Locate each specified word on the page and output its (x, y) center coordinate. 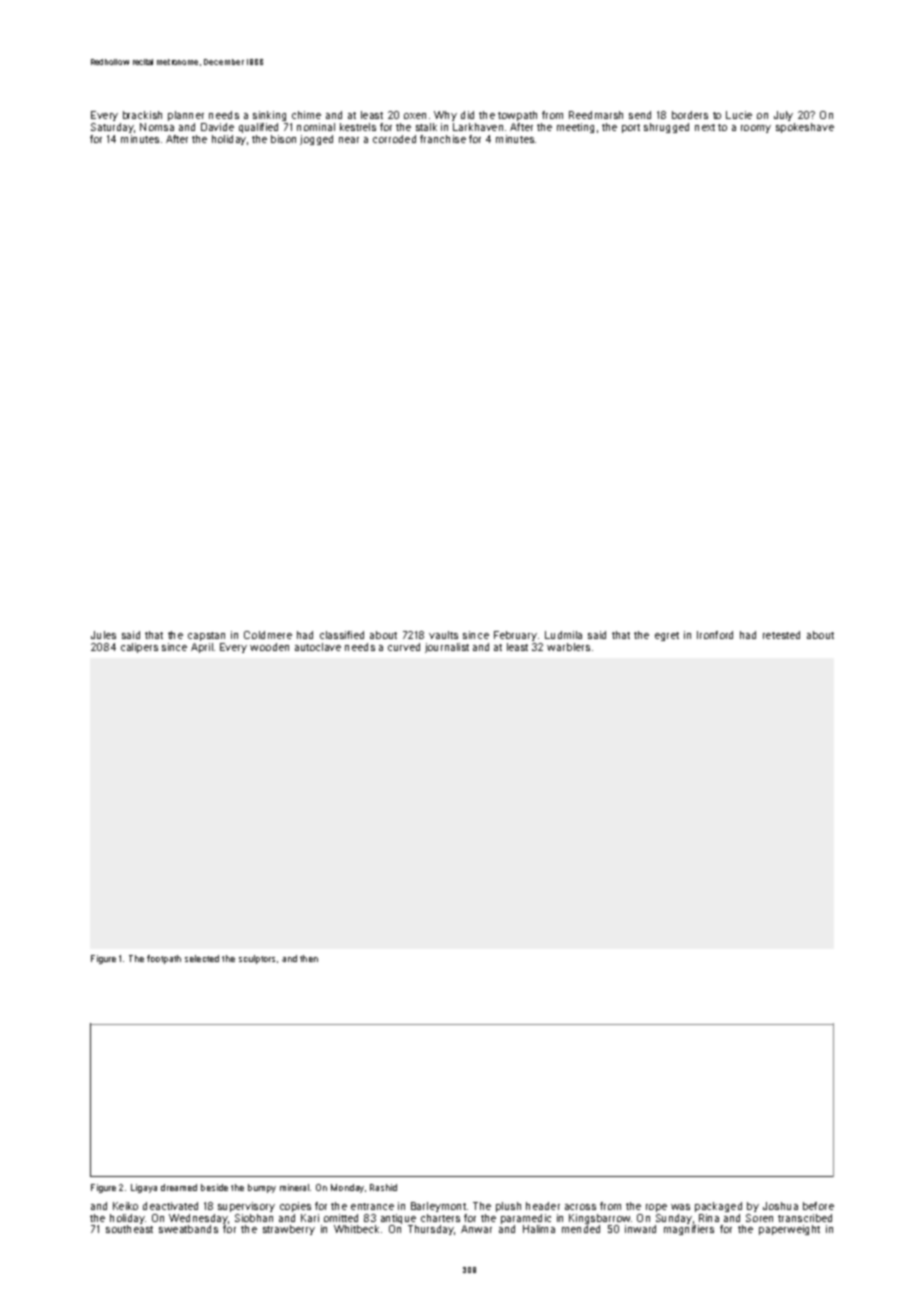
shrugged (666, 128)
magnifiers (689, 1230)
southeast (129, 1229)
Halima (539, 1229)
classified (342, 635)
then (309, 958)
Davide (217, 127)
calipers (139, 648)
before (818, 1206)
